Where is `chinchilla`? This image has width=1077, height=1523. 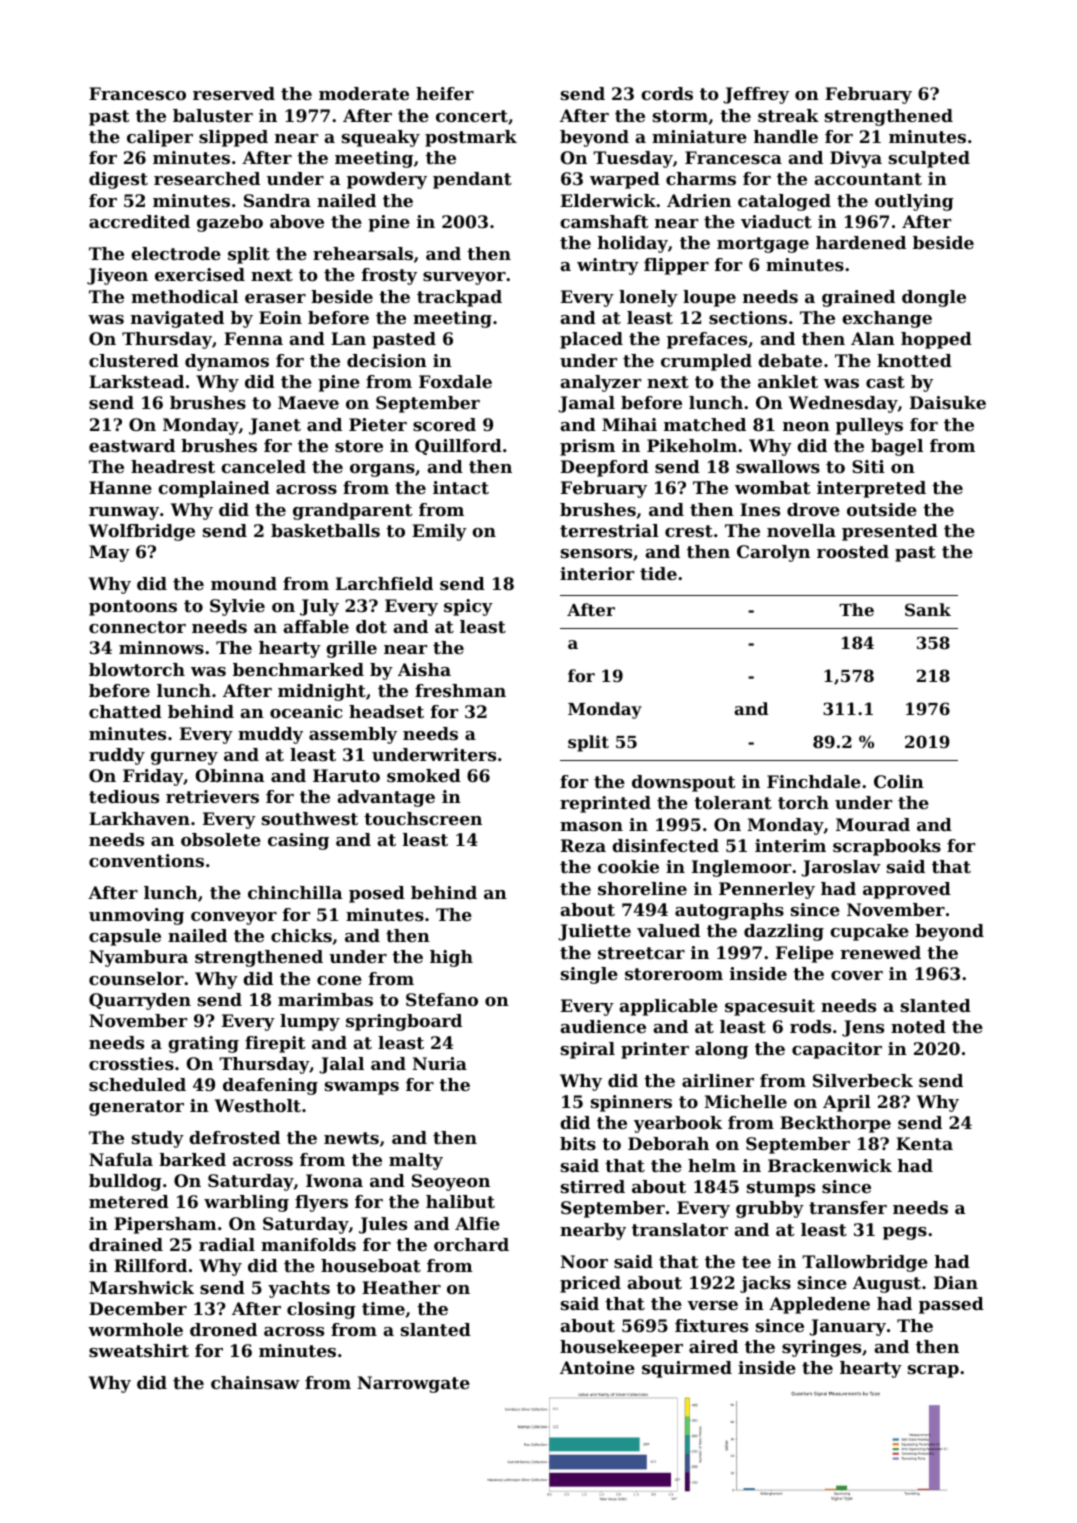
chinchilla is located at coordinates (295, 892).
